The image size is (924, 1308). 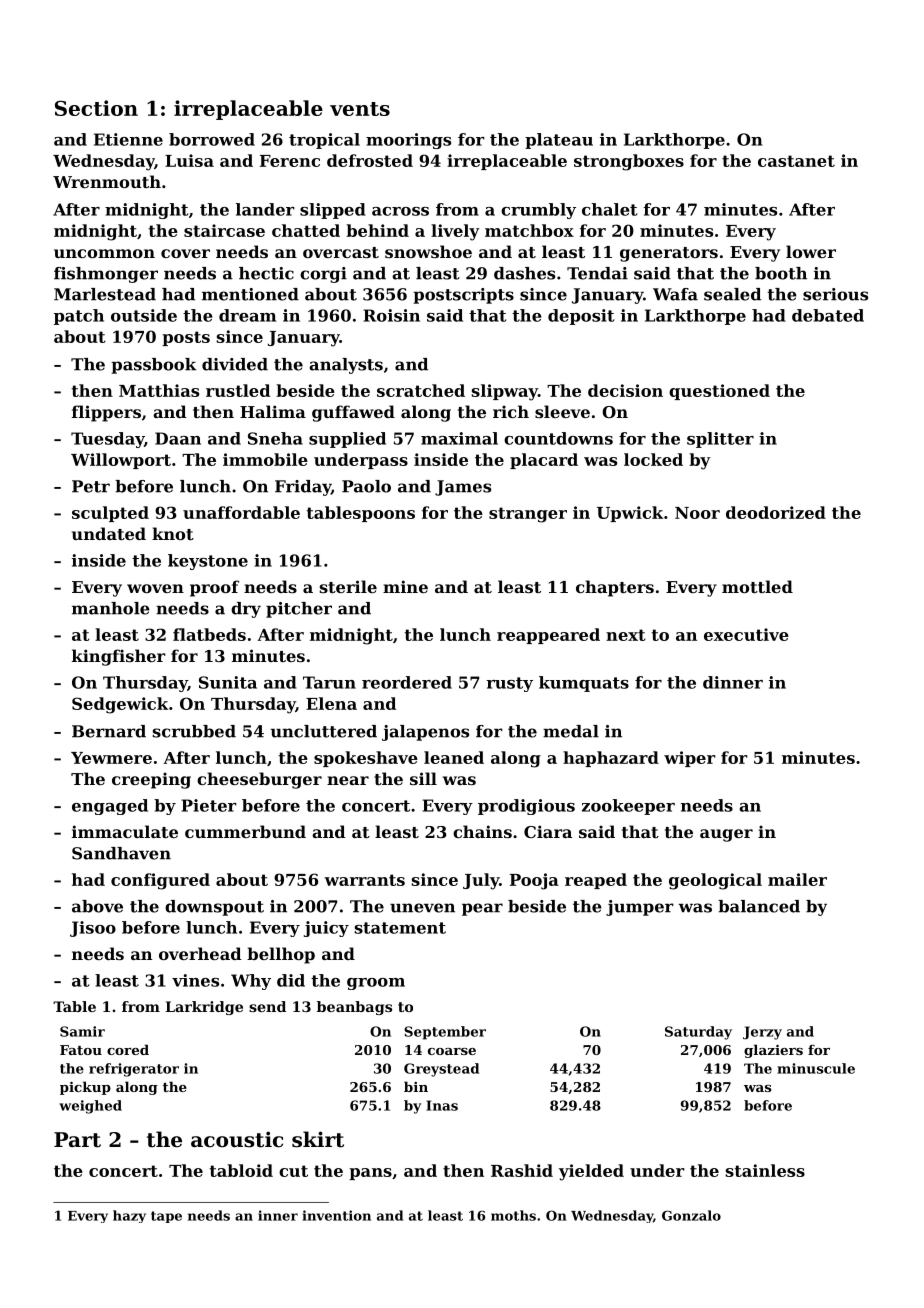 I want to click on manhole, so click(x=111, y=608).
